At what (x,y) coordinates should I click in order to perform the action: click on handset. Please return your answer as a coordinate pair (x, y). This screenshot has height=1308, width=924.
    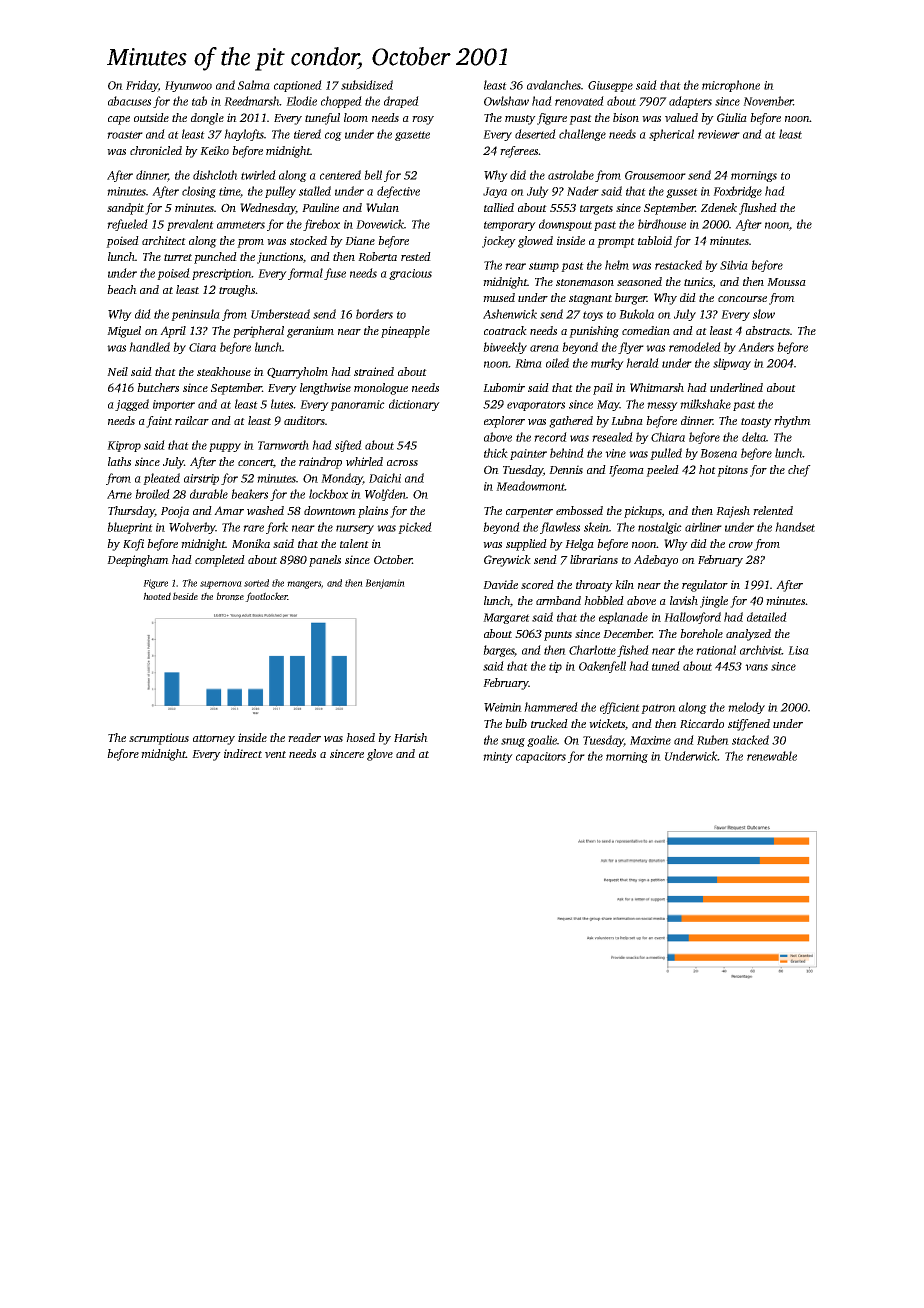
    Looking at the image, I should click on (795, 527).
